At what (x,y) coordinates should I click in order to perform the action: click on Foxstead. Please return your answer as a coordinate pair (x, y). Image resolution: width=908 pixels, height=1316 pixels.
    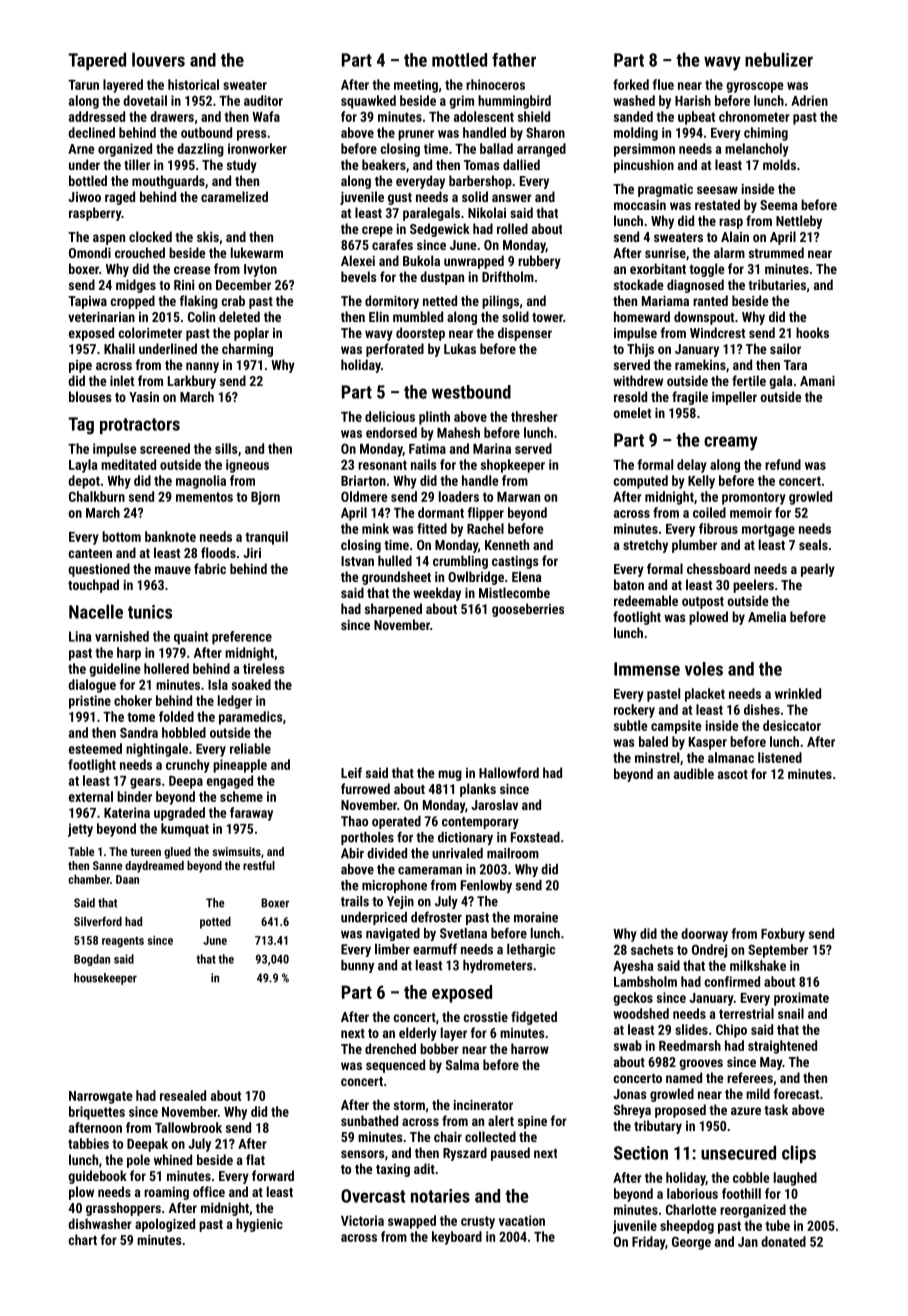
    Looking at the image, I should click on (535, 837).
